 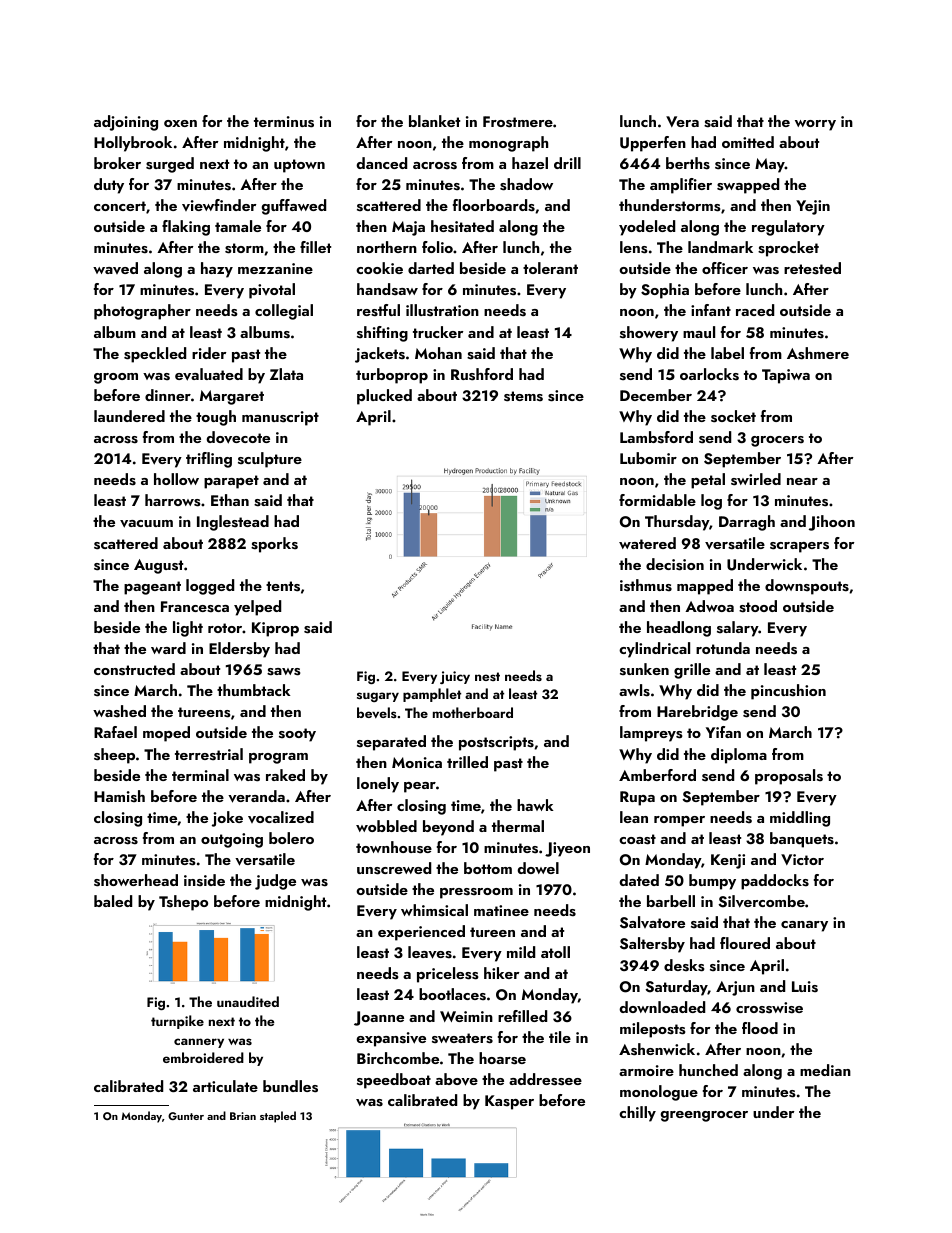 I want to click on stapled, so click(x=278, y=1117).
